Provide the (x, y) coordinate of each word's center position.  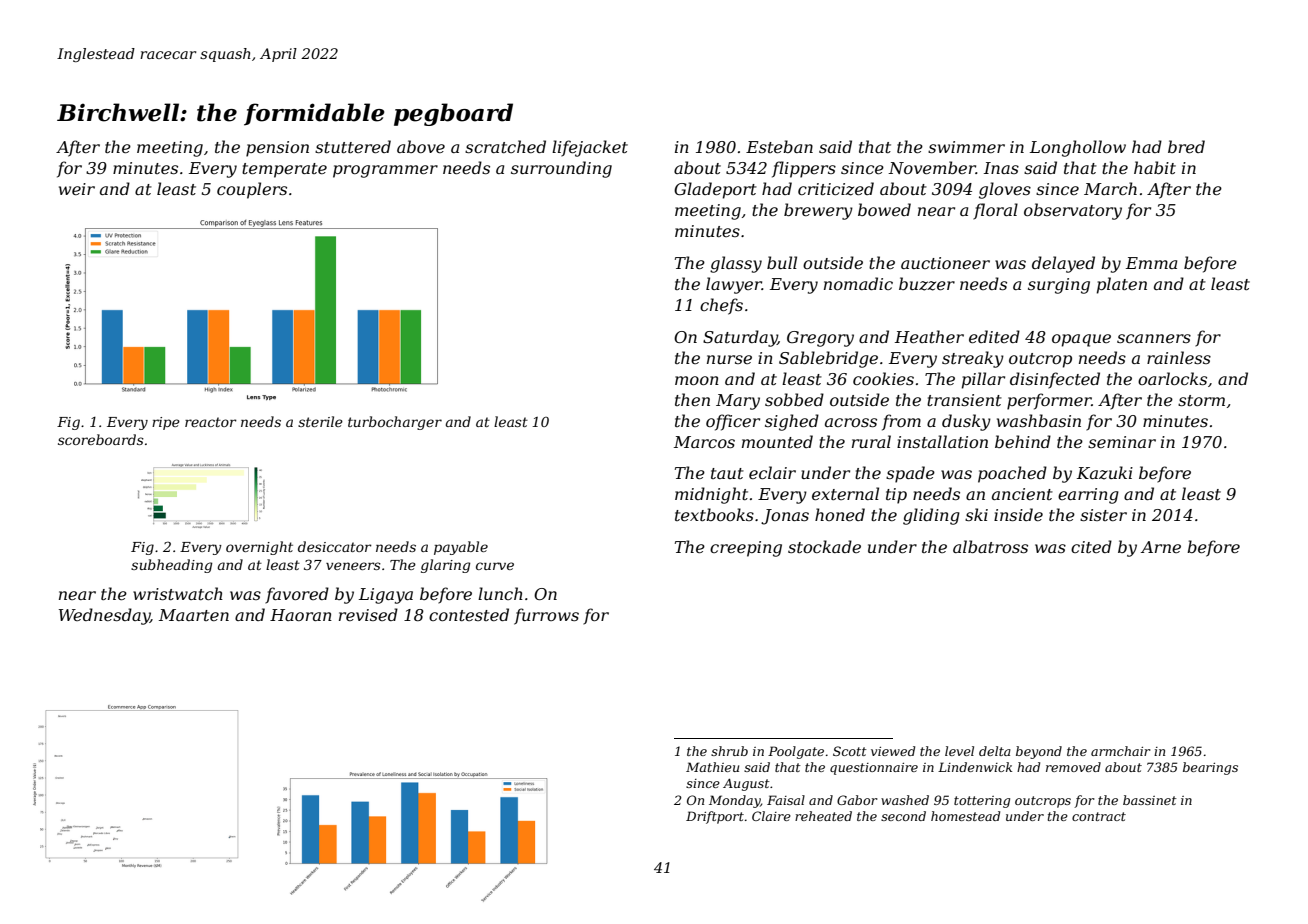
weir (77, 189)
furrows (546, 616)
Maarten (194, 615)
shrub (729, 751)
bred (1186, 146)
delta (995, 751)
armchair (1121, 751)
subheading (171, 566)
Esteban (779, 146)
